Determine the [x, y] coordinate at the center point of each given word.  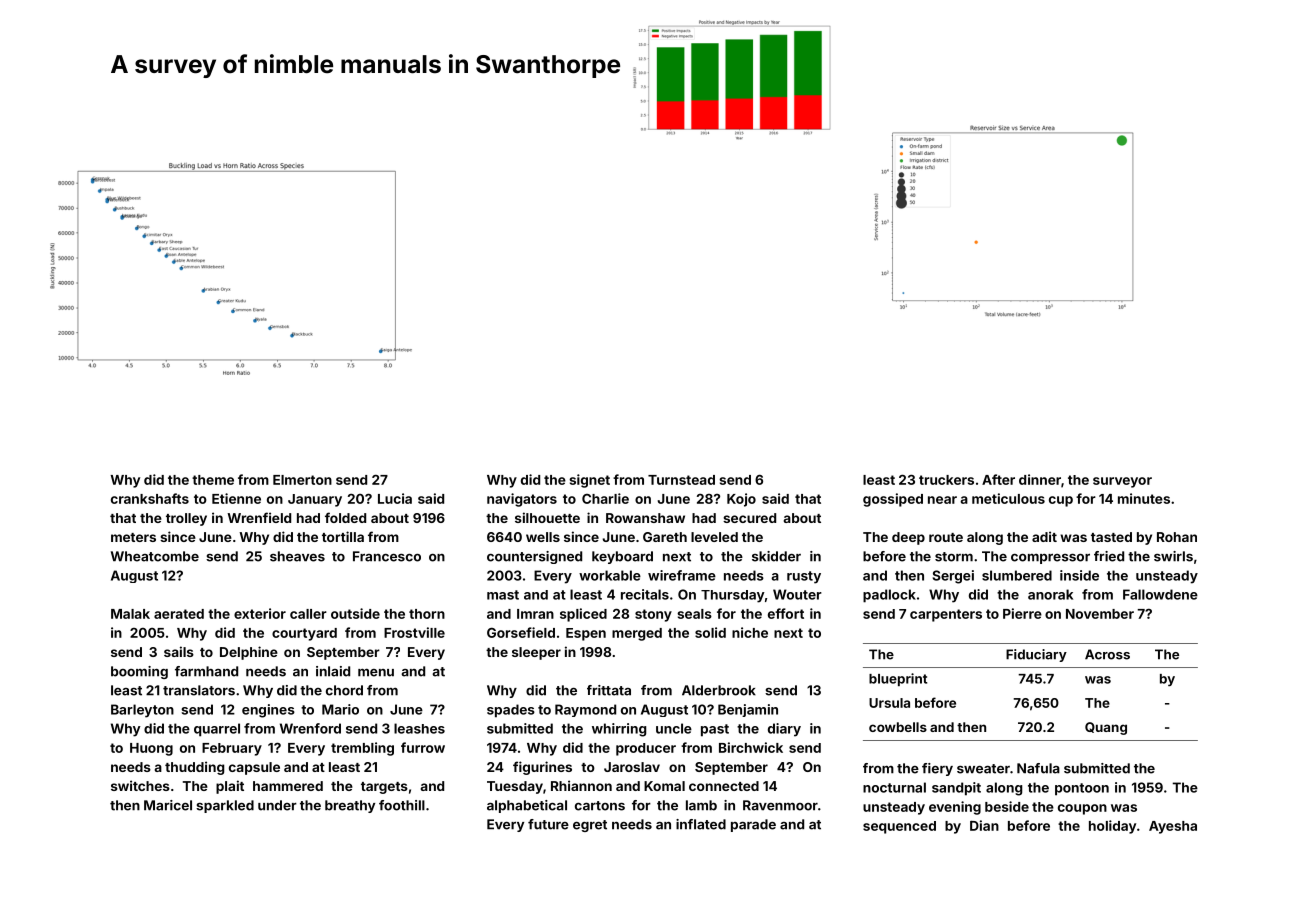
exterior [260, 613]
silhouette [547, 517]
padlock [889, 596]
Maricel [168, 805]
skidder [776, 556]
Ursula [889, 703]
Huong [151, 749]
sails [179, 651]
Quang [1106, 728]
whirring [619, 730]
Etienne [236, 498]
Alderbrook [719, 690]
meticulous [1008, 498]
